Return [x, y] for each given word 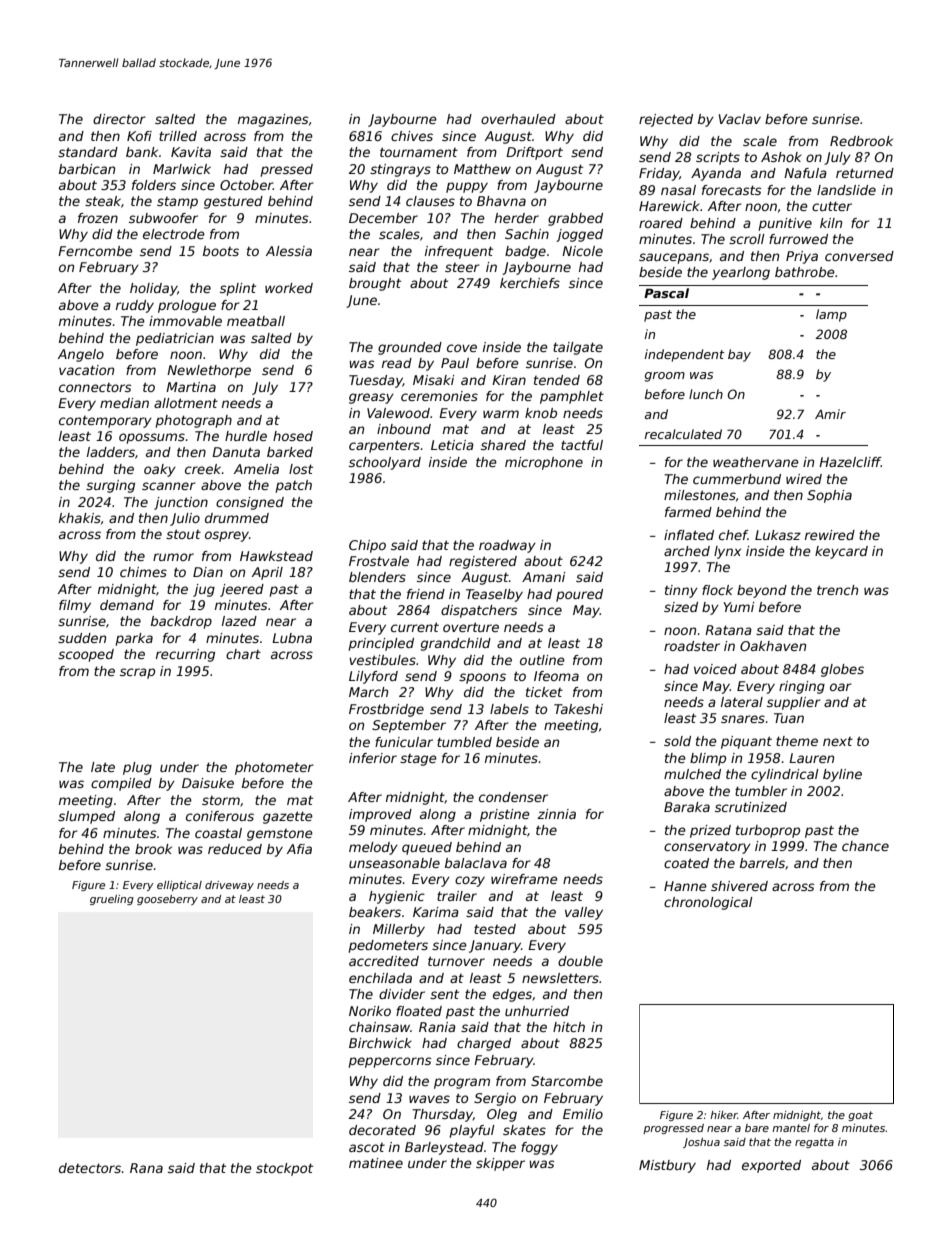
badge [525, 252]
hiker [724, 1115]
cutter [832, 206]
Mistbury [667, 1166]
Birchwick [380, 1043]
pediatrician [175, 339]
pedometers [388, 946]
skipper [500, 1164]
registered [483, 562]
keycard [841, 552]
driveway [229, 886]
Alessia [289, 251]
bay [739, 355]
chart [243, 654]
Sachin [527, 234]
